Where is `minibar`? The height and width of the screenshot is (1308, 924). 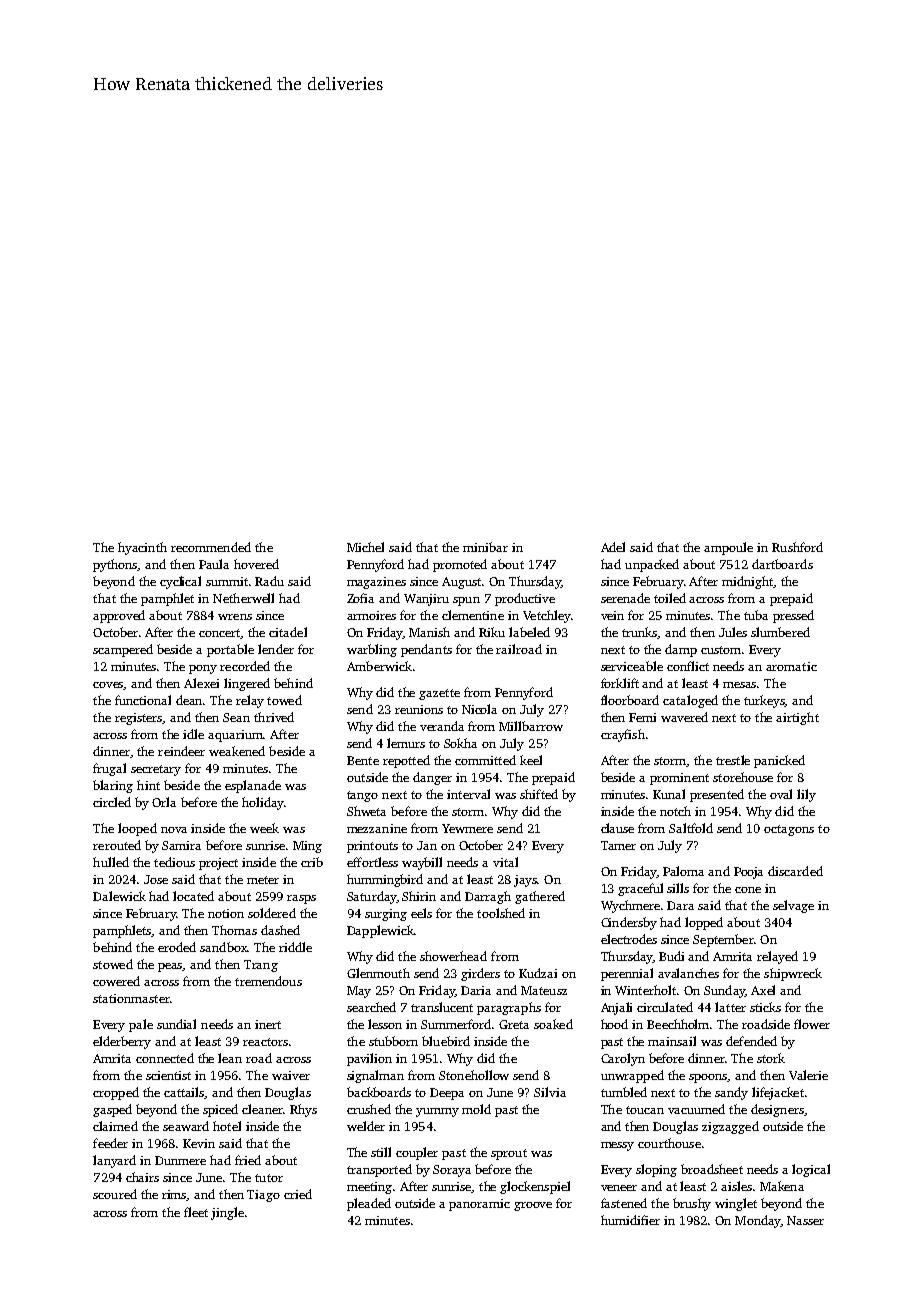 minibar is located at coordinates (485, 547).
